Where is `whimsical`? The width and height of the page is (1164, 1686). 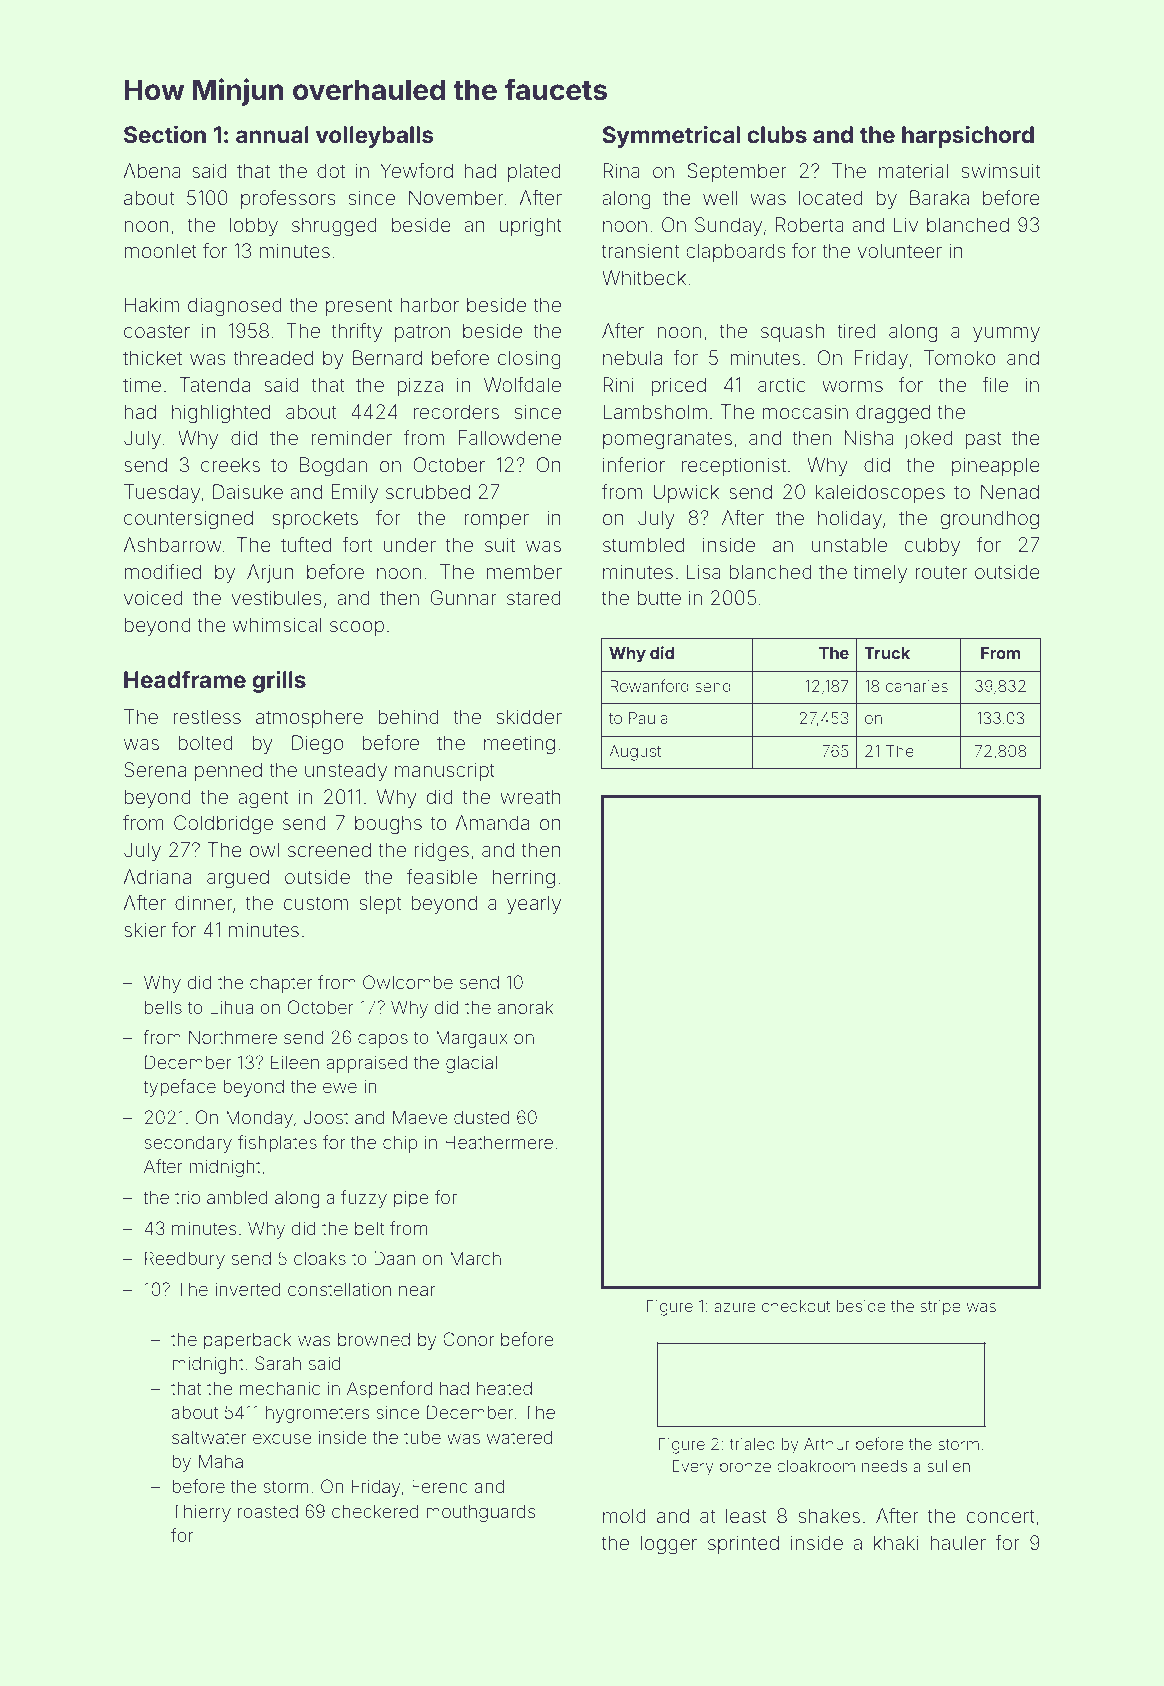 whimsical is located at coordinates (277, 624).
